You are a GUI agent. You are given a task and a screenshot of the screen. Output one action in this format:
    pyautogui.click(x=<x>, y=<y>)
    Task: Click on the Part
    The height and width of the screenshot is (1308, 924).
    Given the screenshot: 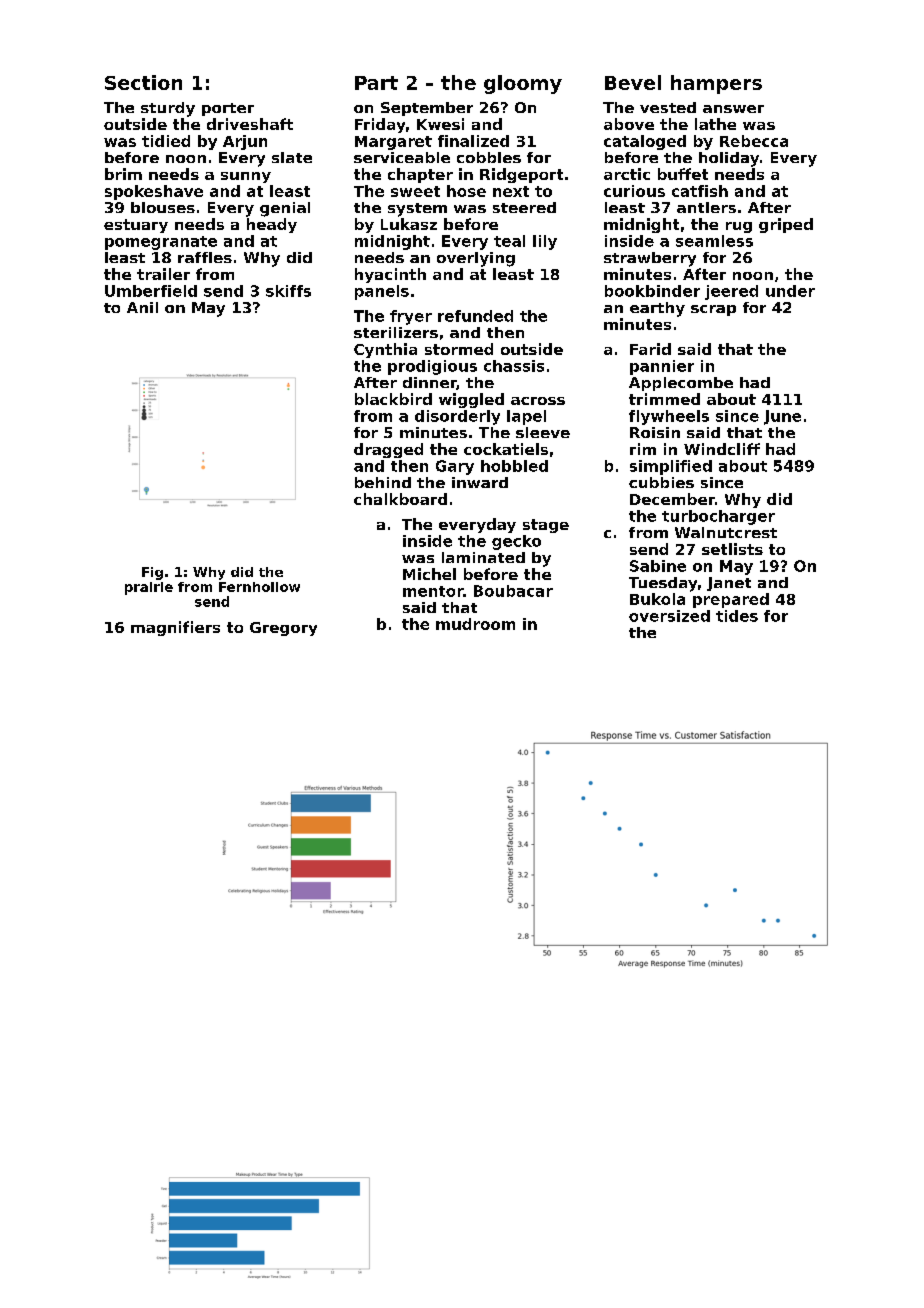 What is the action you would take?
    pyautogui.click(x=376, y=83)
